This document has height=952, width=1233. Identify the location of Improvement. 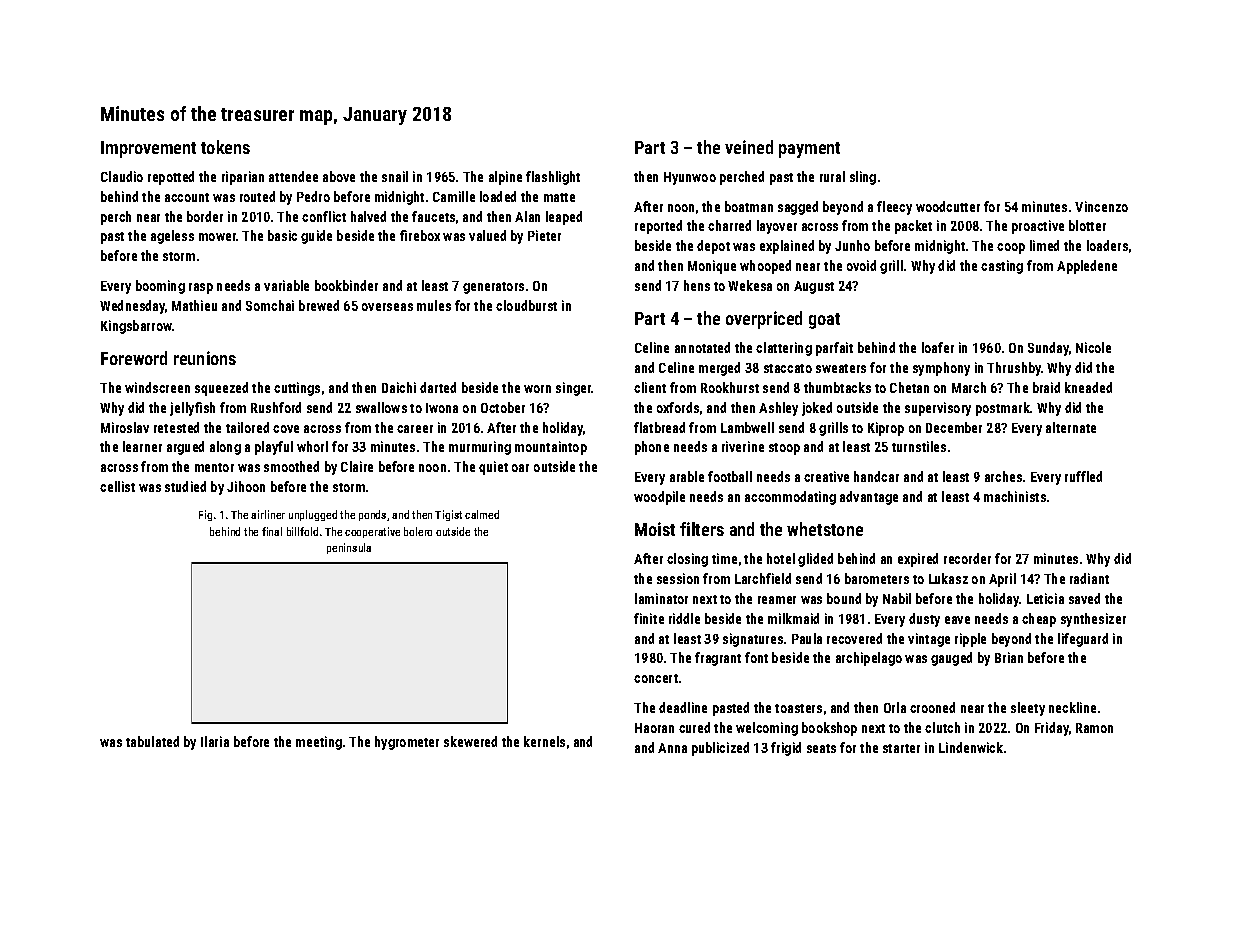
(148, 149).
